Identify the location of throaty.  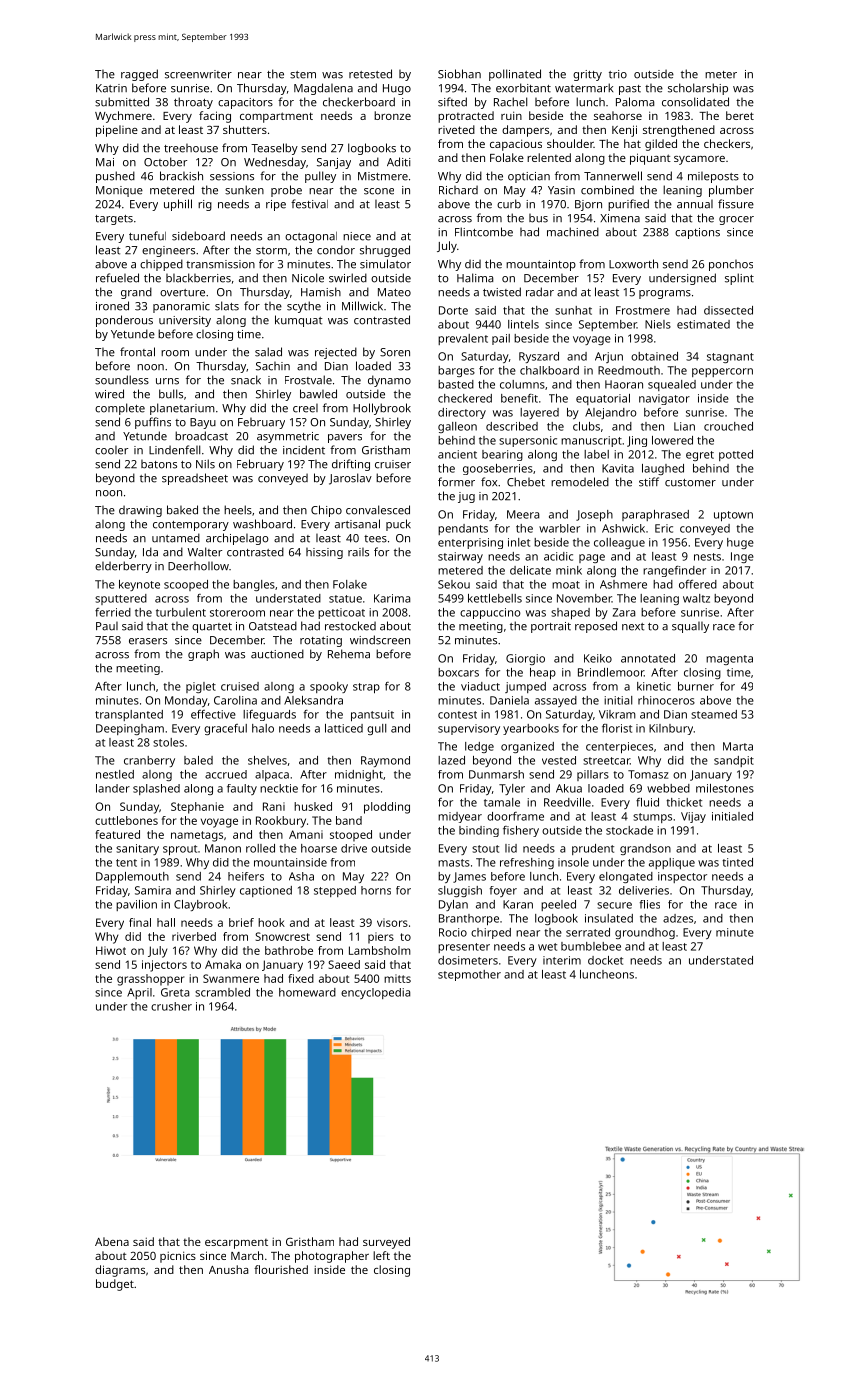
(193, 103).
